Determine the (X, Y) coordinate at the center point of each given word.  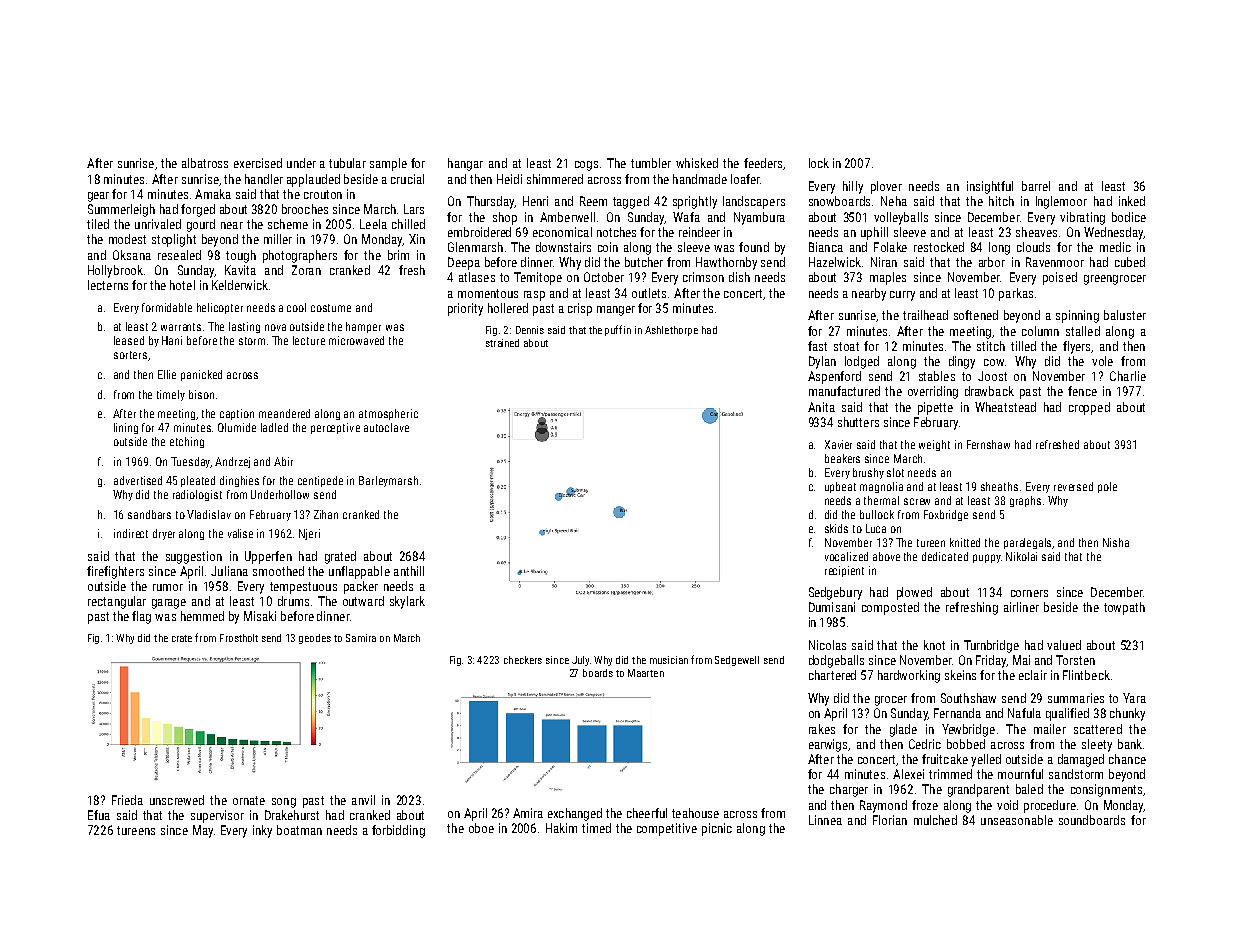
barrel (1036, 186)
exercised (258, 163)
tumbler (651, 163)
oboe (481, 828)
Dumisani (832, 607)
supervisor (217, 816)
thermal (881, 500)
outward (363, 601)
